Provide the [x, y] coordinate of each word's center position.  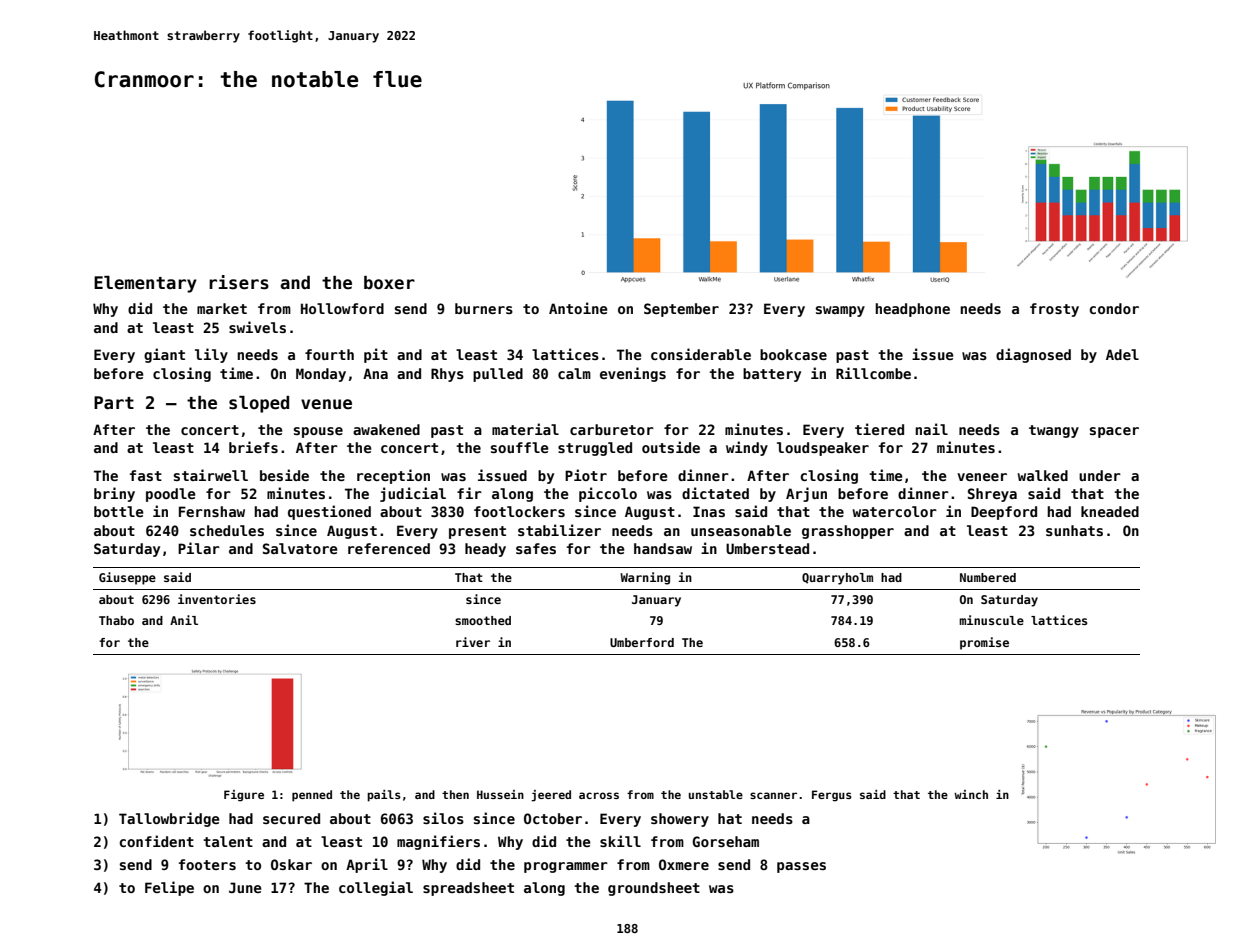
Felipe [169, 888]
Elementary [145, 284]
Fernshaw [212, 511]
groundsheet [654, 889]
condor [1114, 308]
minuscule [991, 620]
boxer [389, 283]
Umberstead [767, 548]
